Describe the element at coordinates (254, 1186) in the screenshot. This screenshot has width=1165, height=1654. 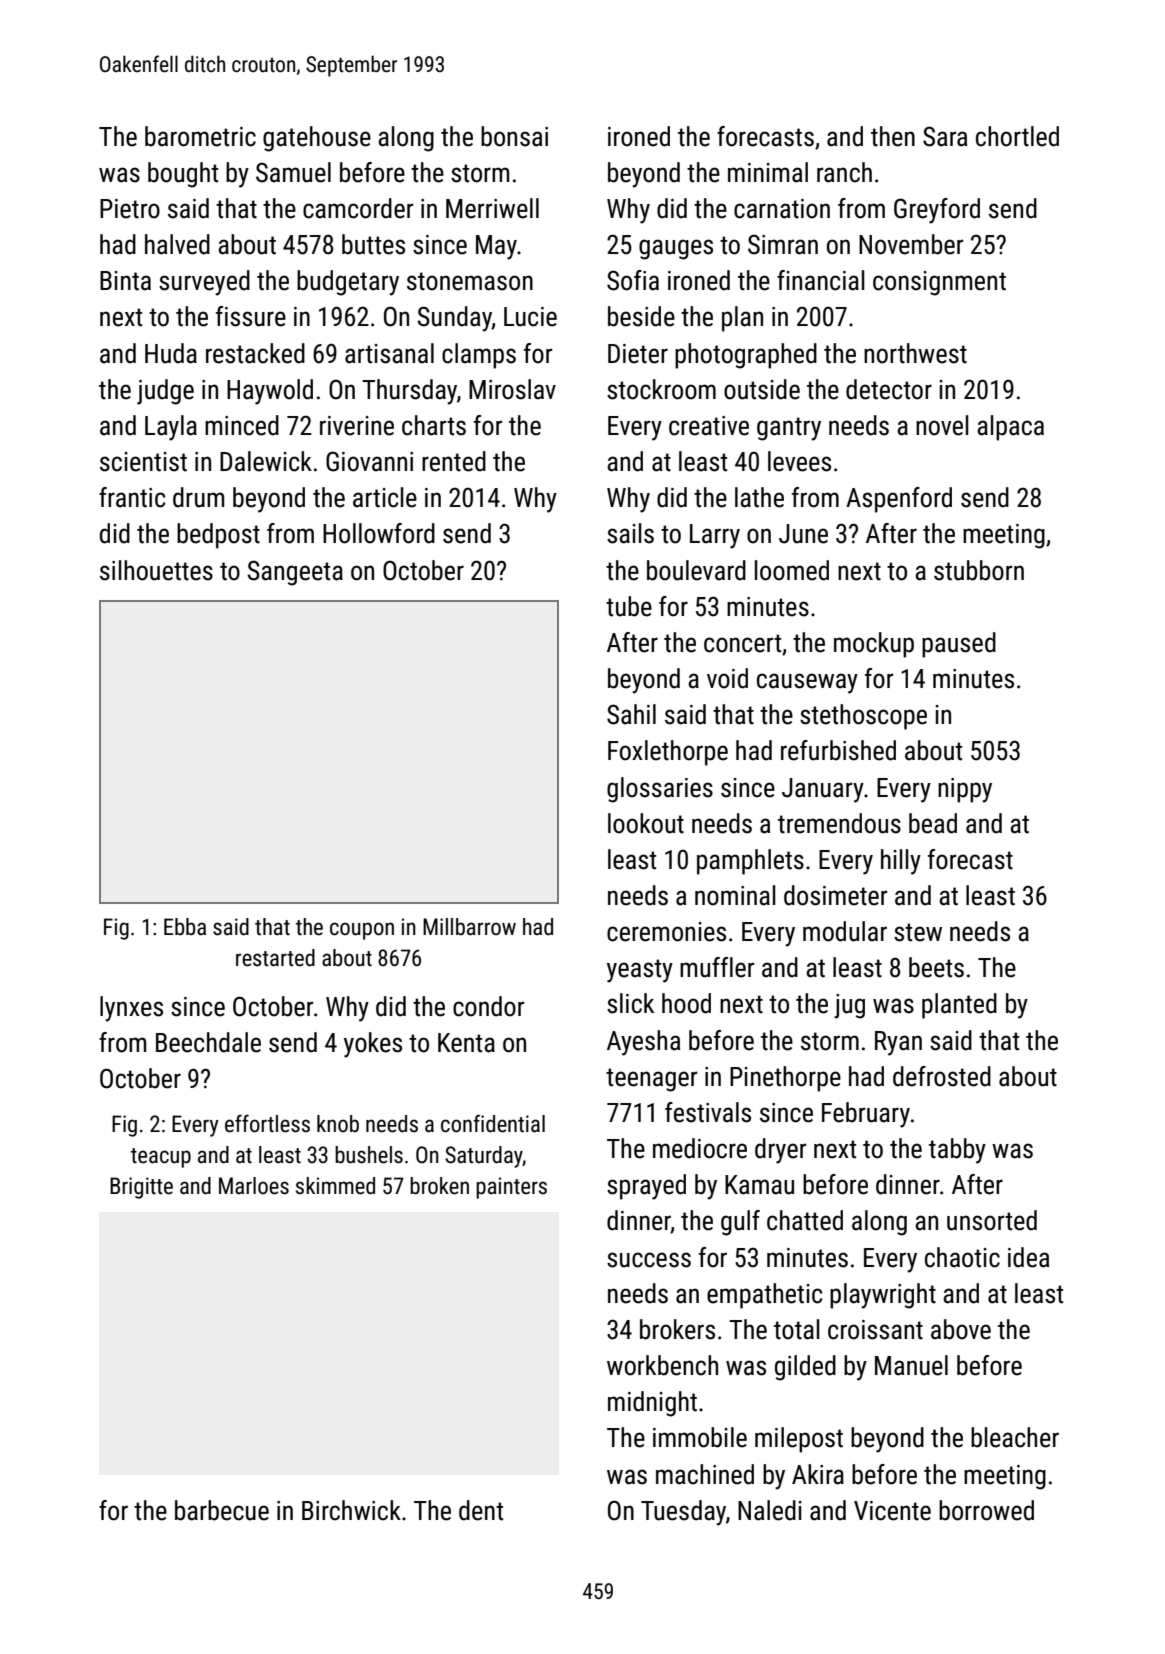
I see `Marloes` at that location.
